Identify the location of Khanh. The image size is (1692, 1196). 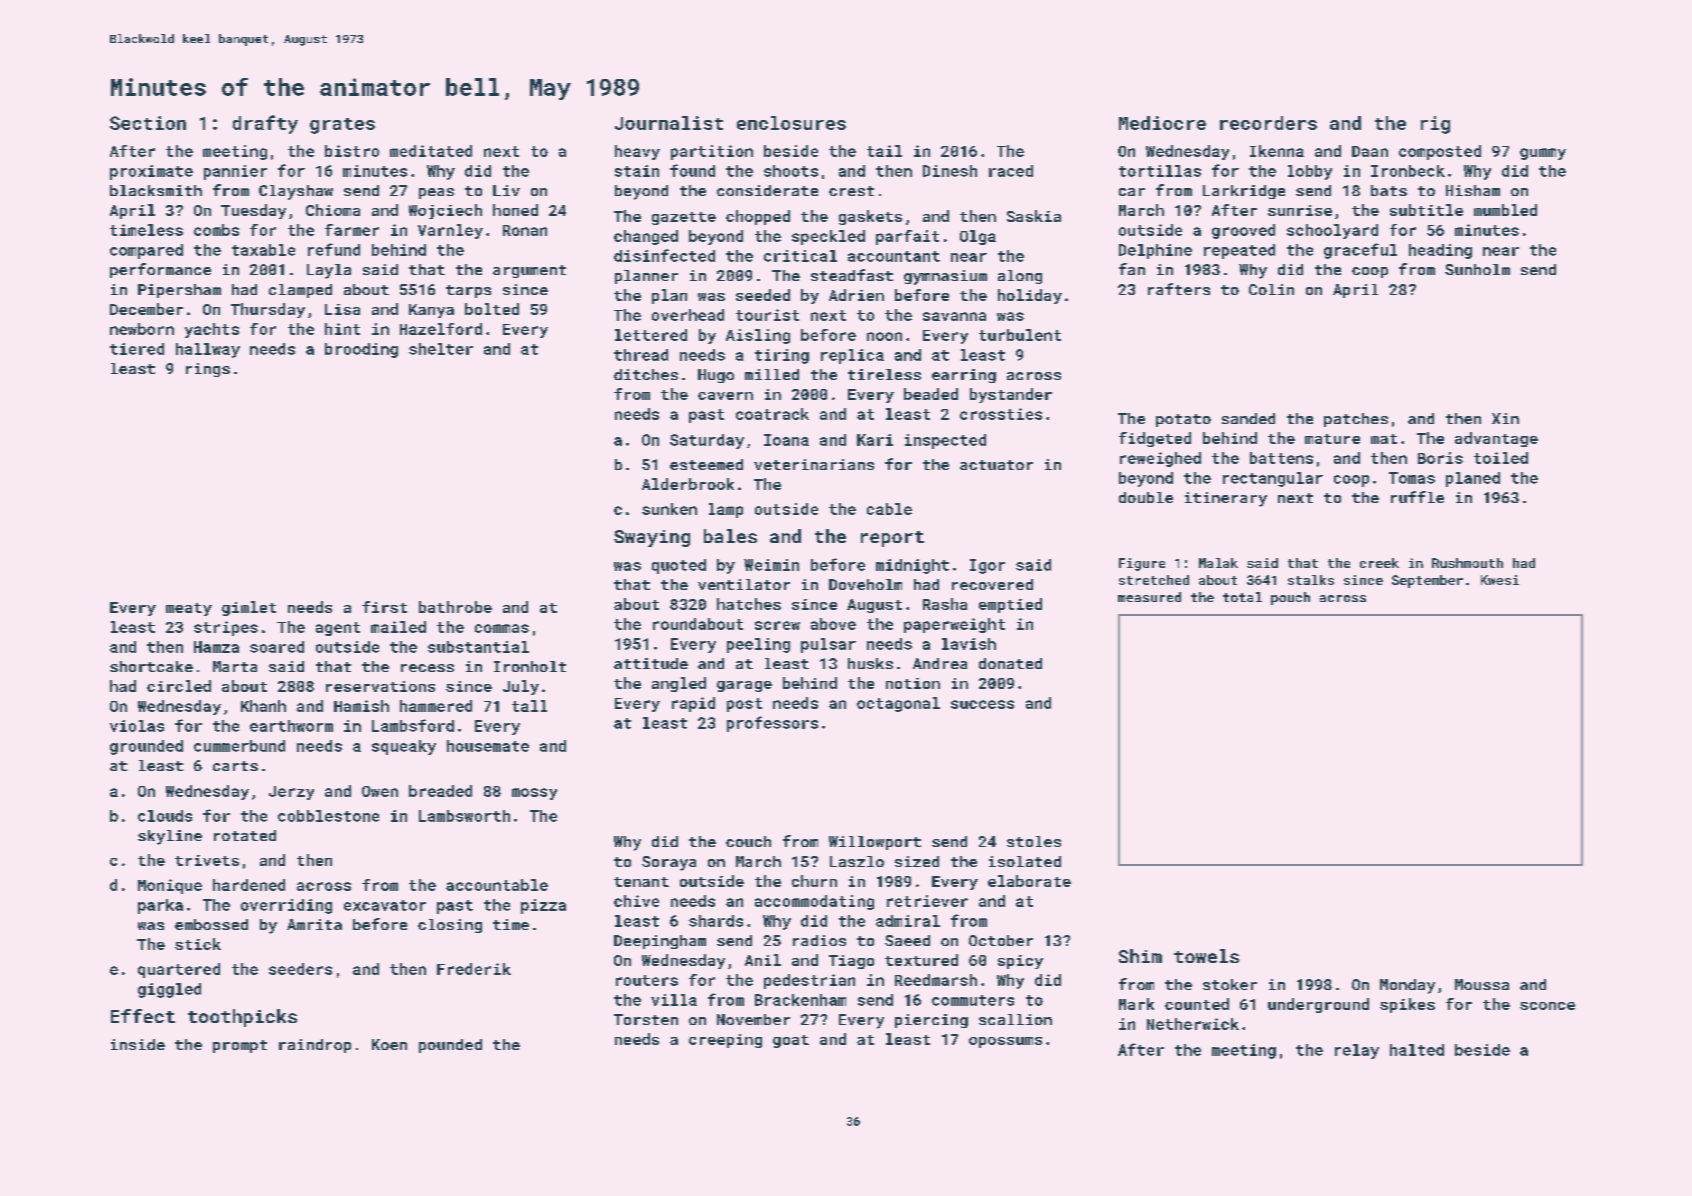
(263, 706).
